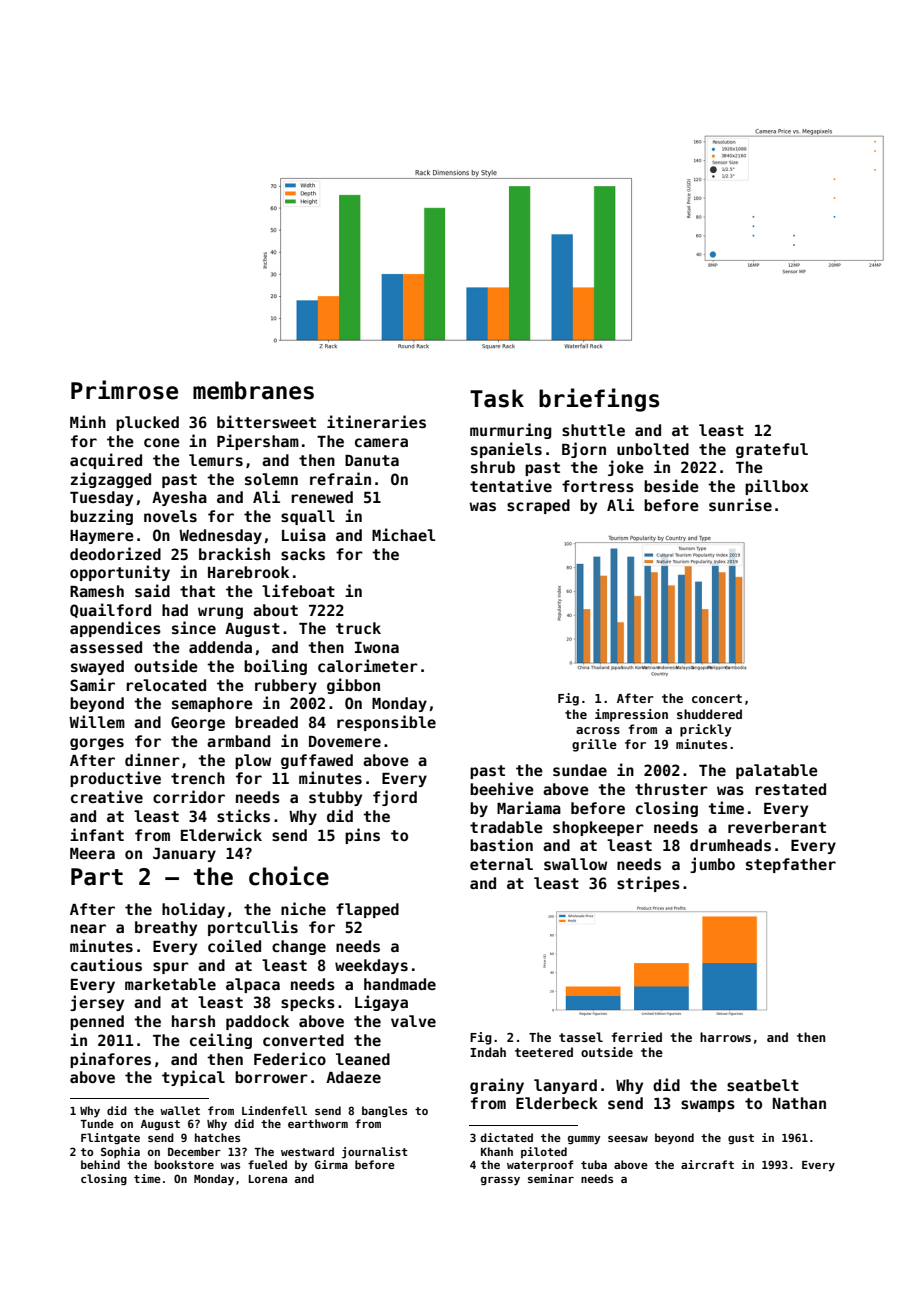 This screenshot has width=908, height=1316. What do you see at coordinates (367, 910) in the screenshot?
I see `flapped` at bounding box center [367, 910].
